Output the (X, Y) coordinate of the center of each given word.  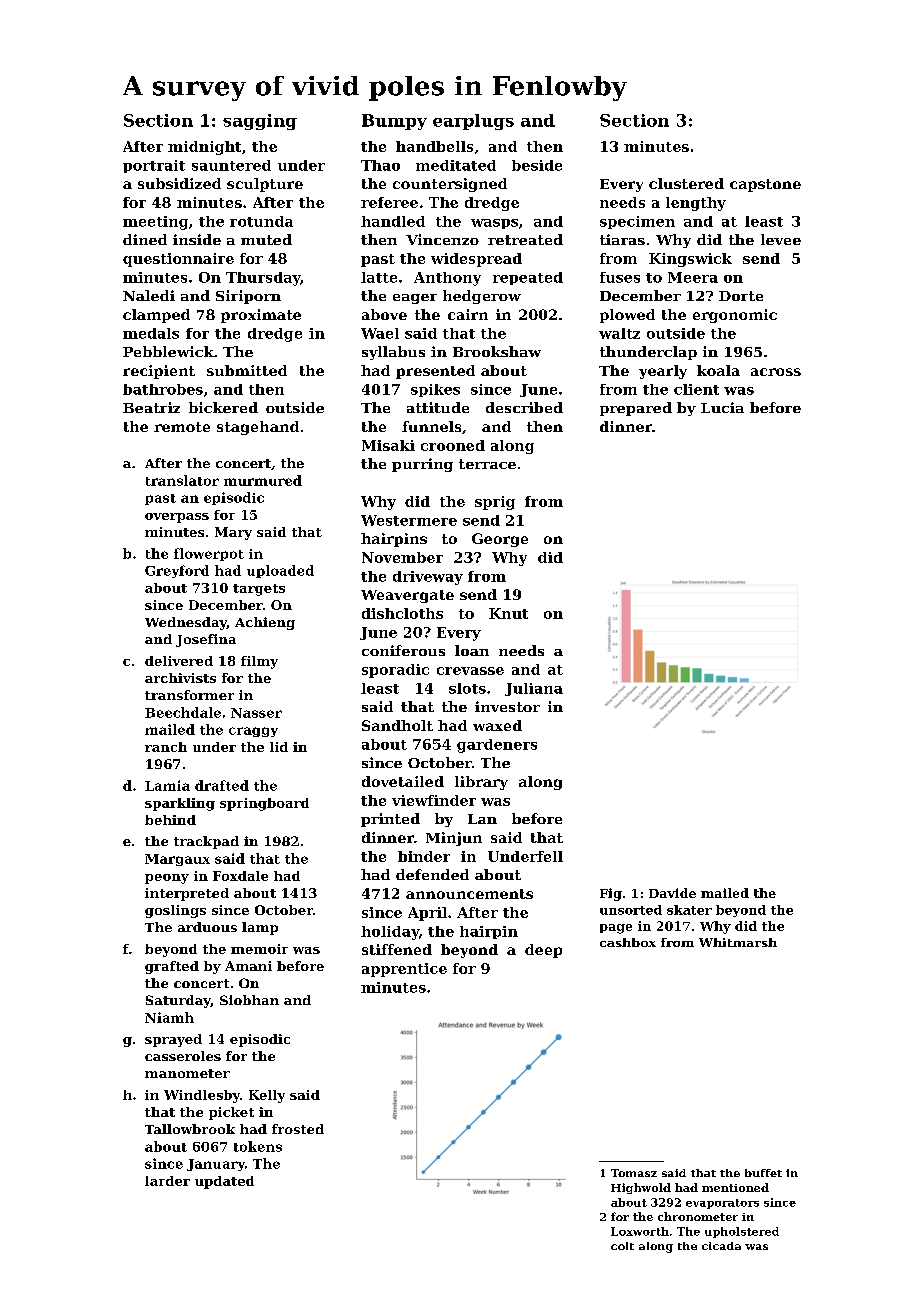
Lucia (722, 407)
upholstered (742, 1232)
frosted (298, 1129)
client (696, 389)
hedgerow (482, 297)
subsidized (179, 183)
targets (259, 590)
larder (167, 1181)
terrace (487, 464)
